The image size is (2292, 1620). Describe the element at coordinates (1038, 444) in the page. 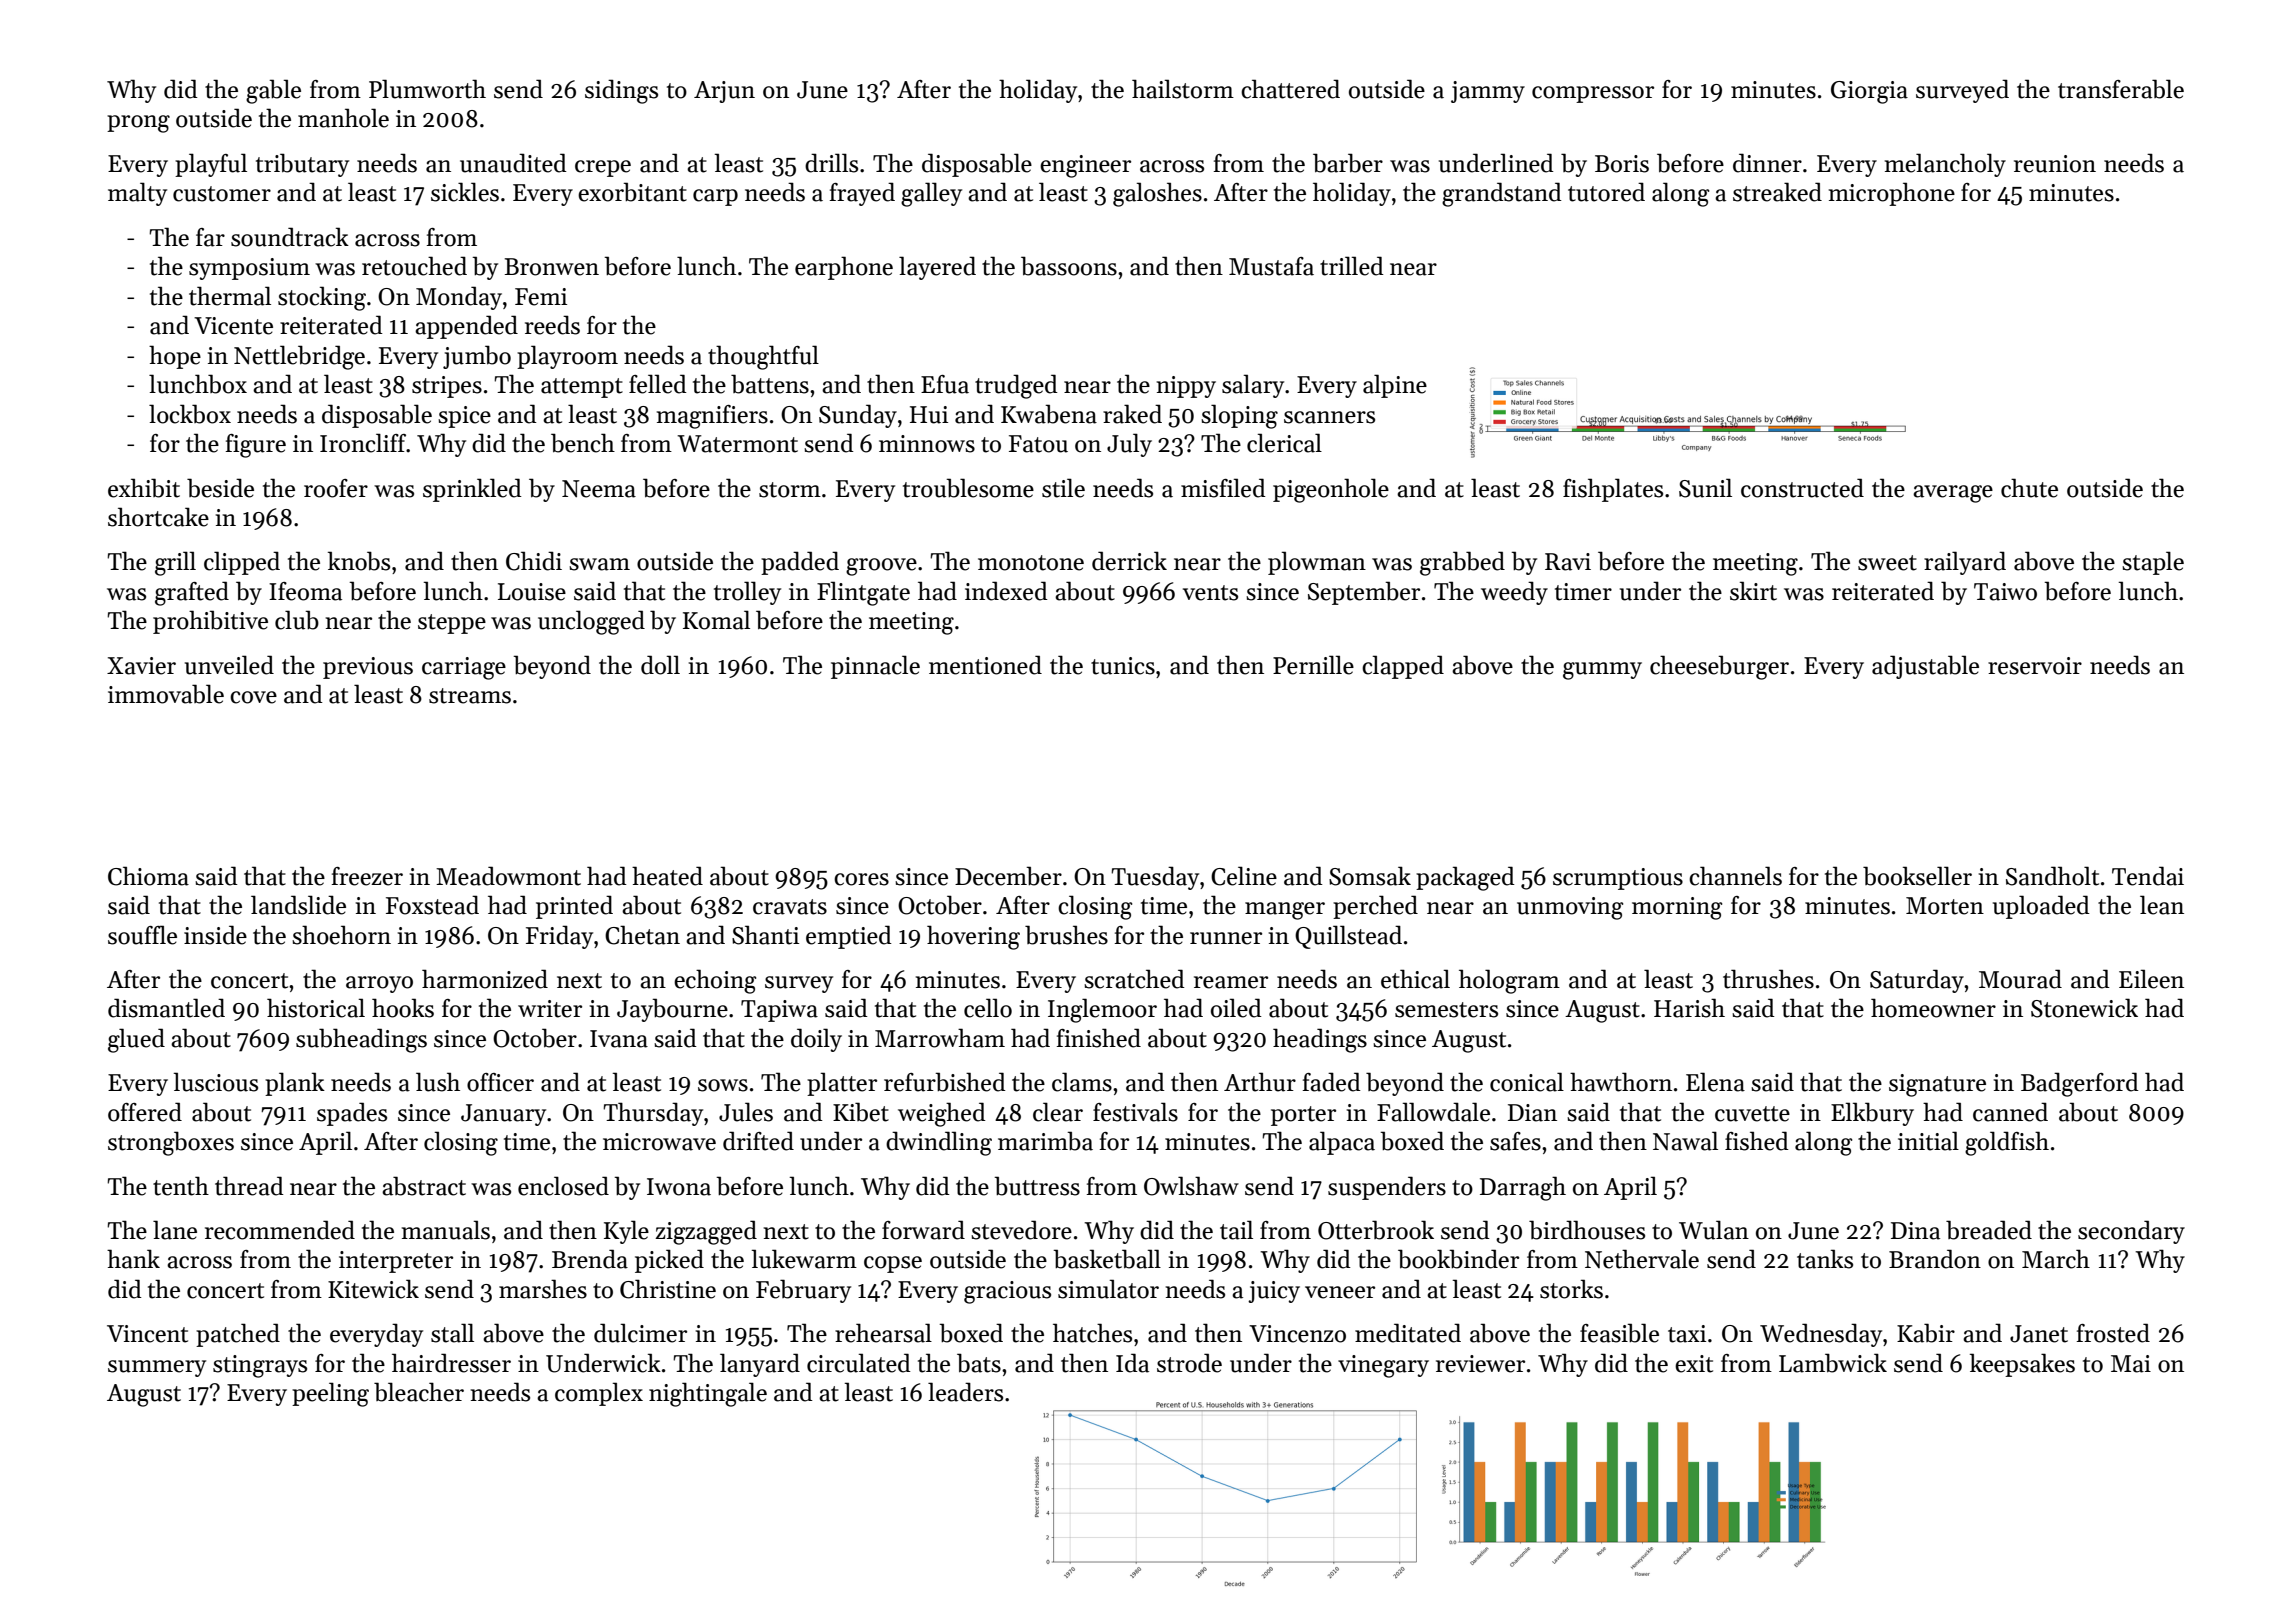

I see `Fatou` at that location.
